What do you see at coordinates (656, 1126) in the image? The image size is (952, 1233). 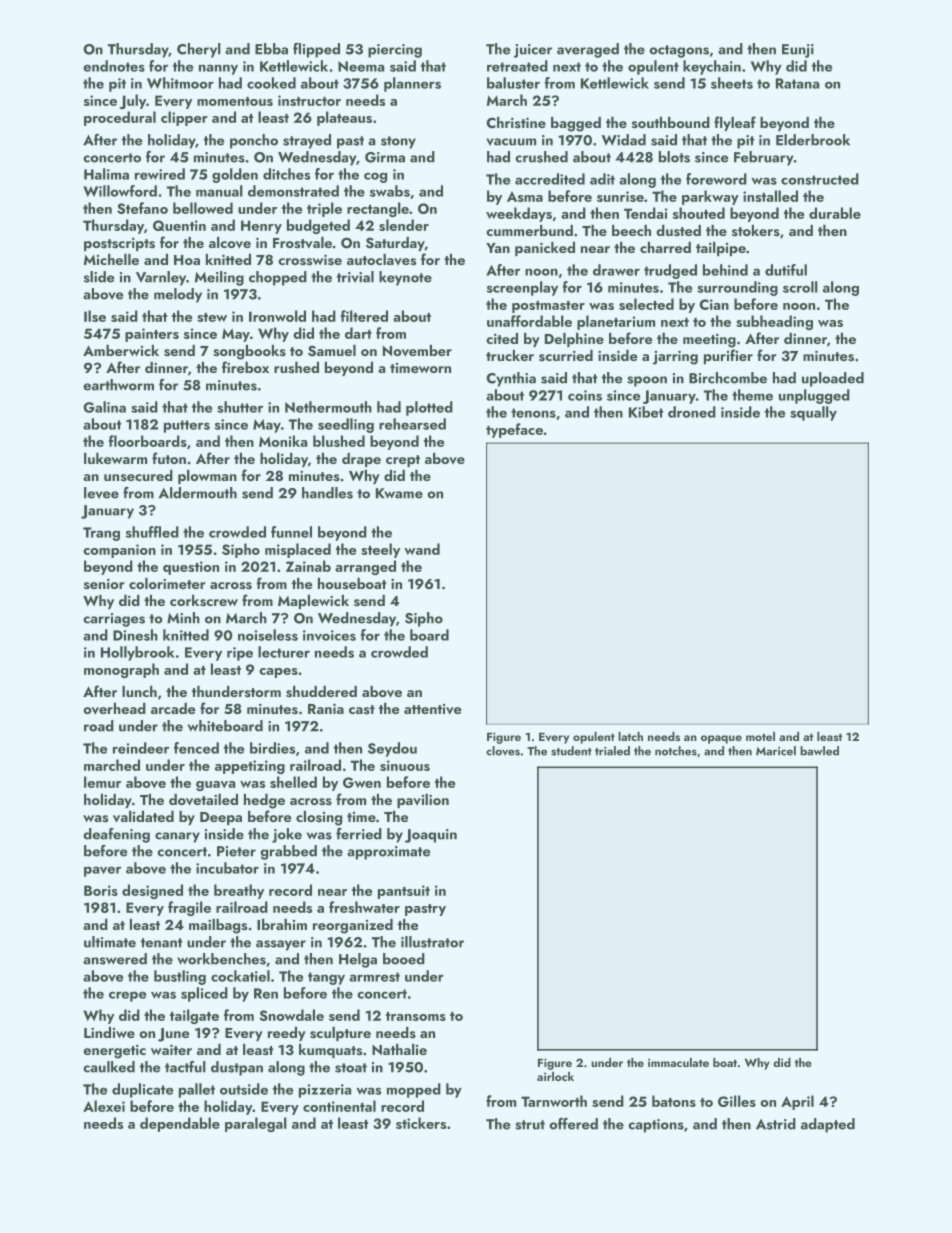 I see `captions` at bounding box center [656, 1126].
